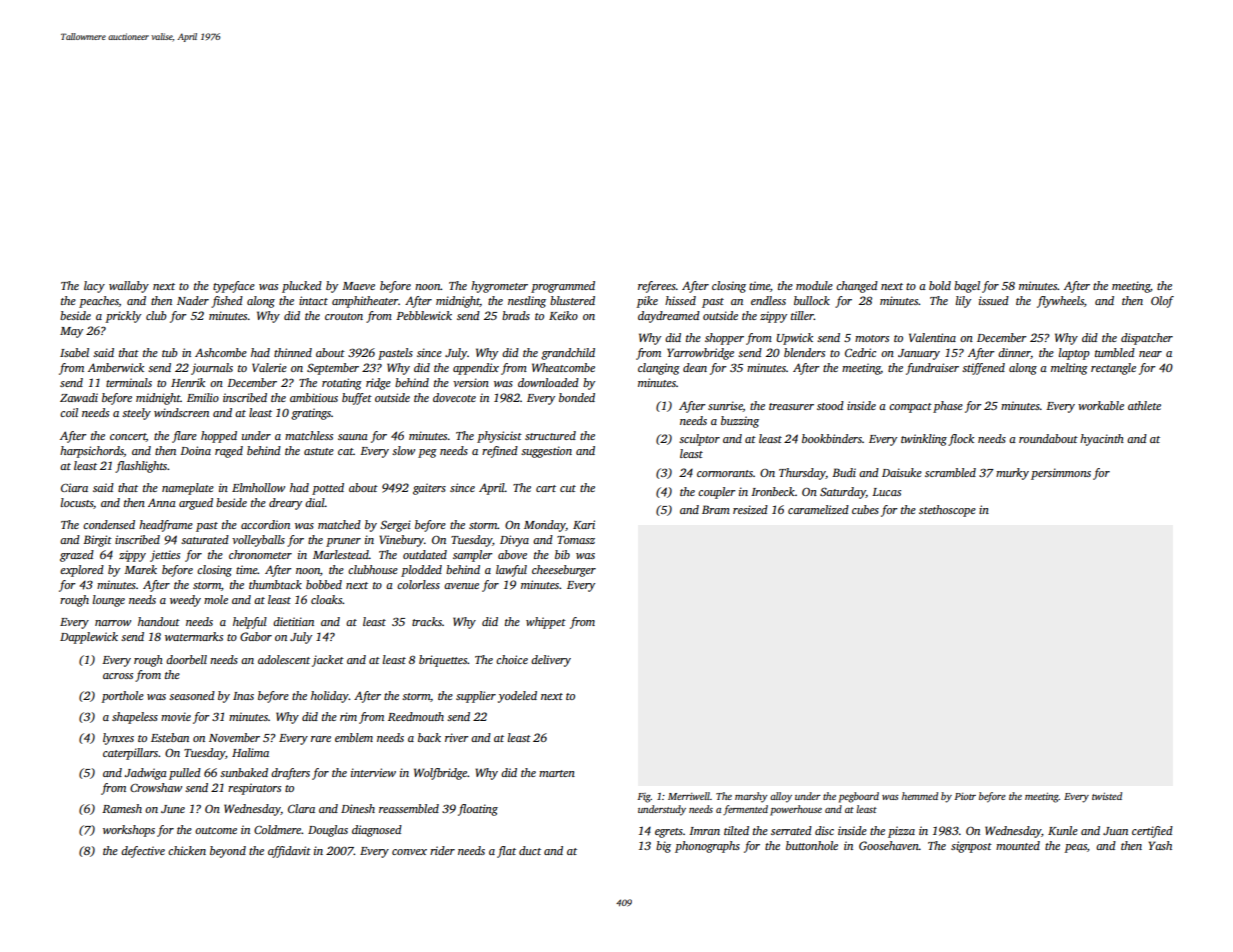 The image size is (1233, 952). What do you see at coordinates (74, 487) in the document?
I see `Ciara` at bounding box center [74, 487].
